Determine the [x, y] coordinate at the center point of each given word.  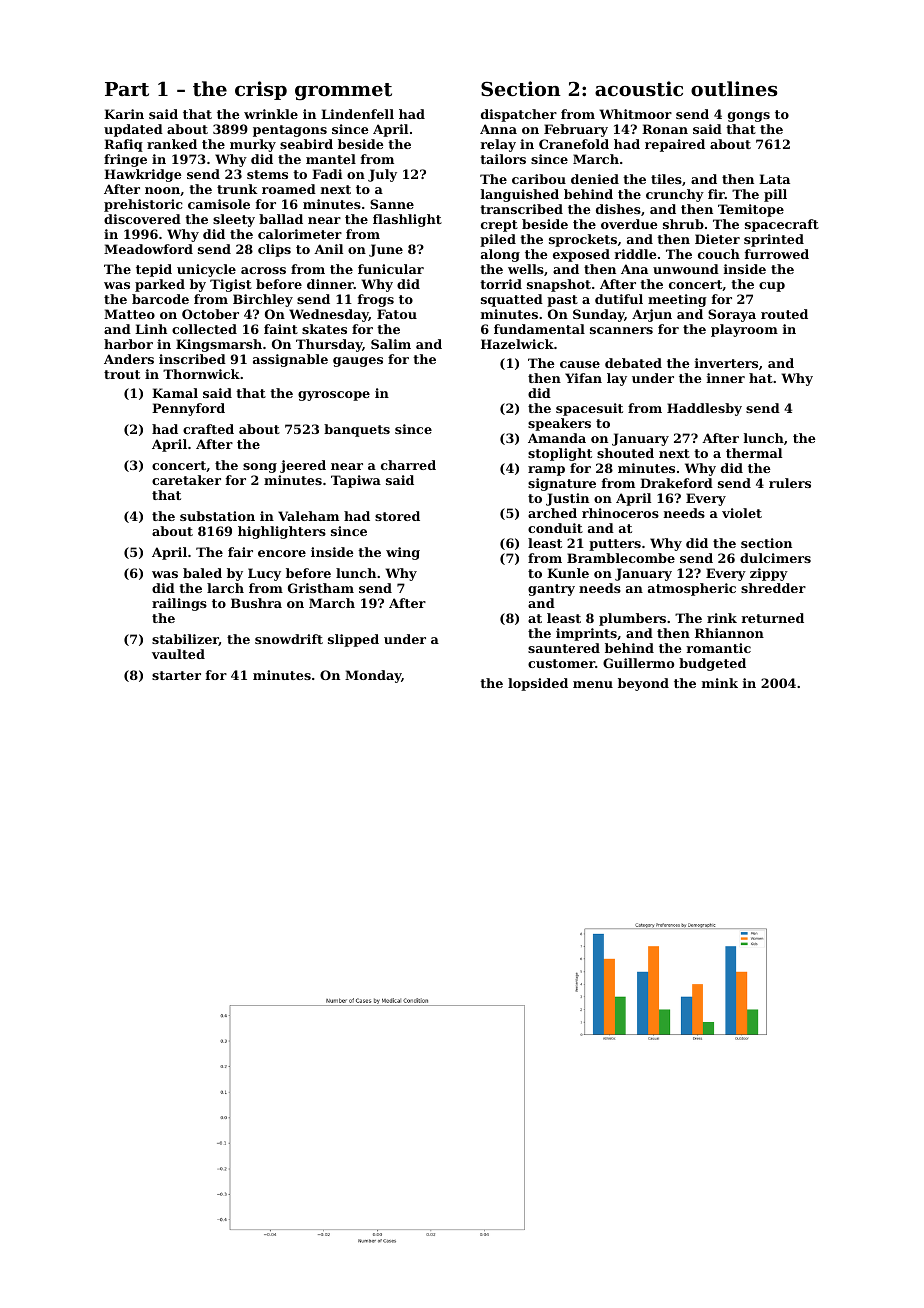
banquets [357, 430]
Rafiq [123, 145]
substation [217, 516]
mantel [331, 159]
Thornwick [201, 374]
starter [176, 675]
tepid [154, 270]
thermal [754, 453]
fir [716, 194]
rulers [790, 483]
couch [719, 254]
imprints [586, 634]
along [500, 255]
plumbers [632, 619]
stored [397, 516]
